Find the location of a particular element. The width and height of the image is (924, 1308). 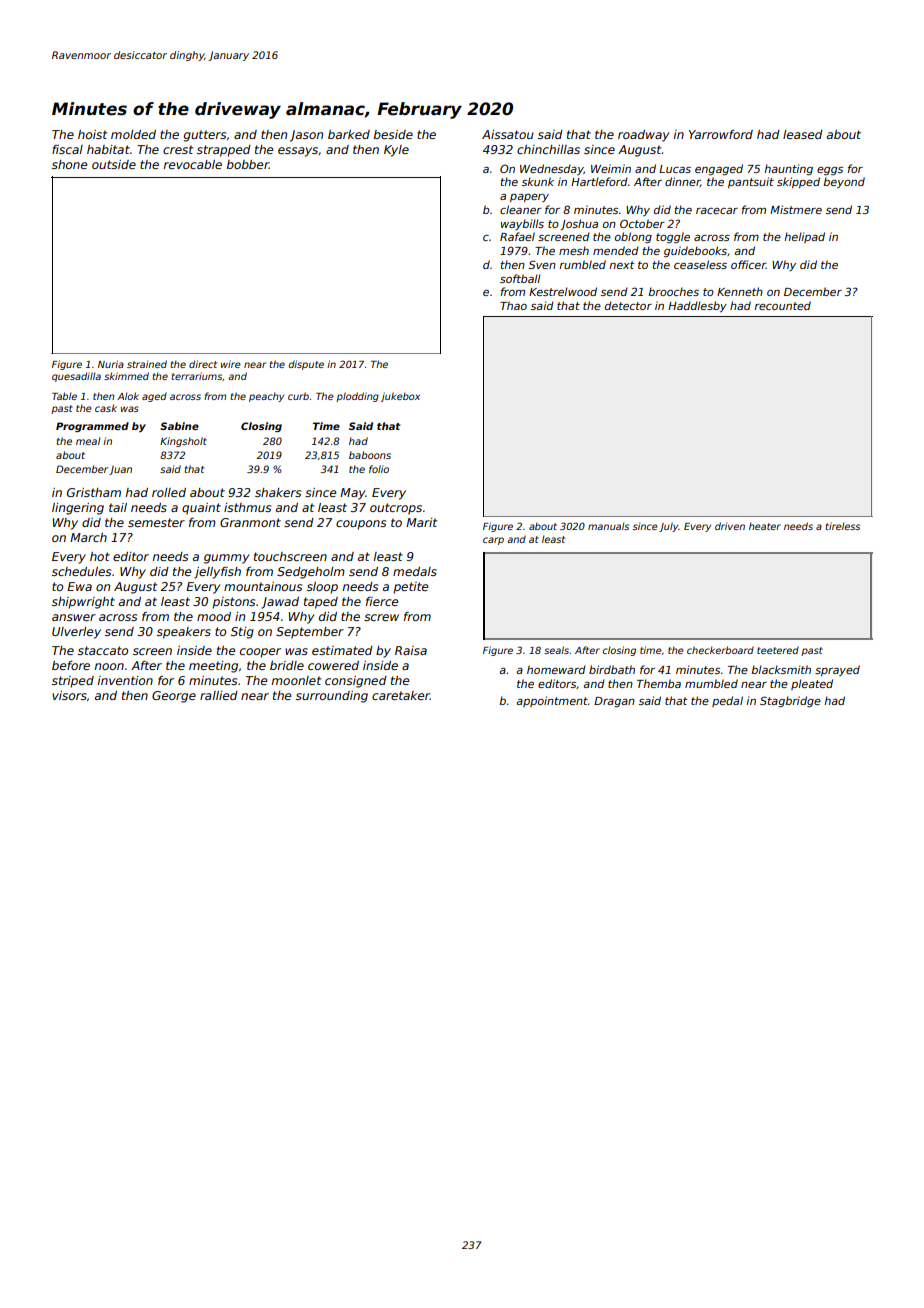

terrariums is located at coordinates (196, 376).
